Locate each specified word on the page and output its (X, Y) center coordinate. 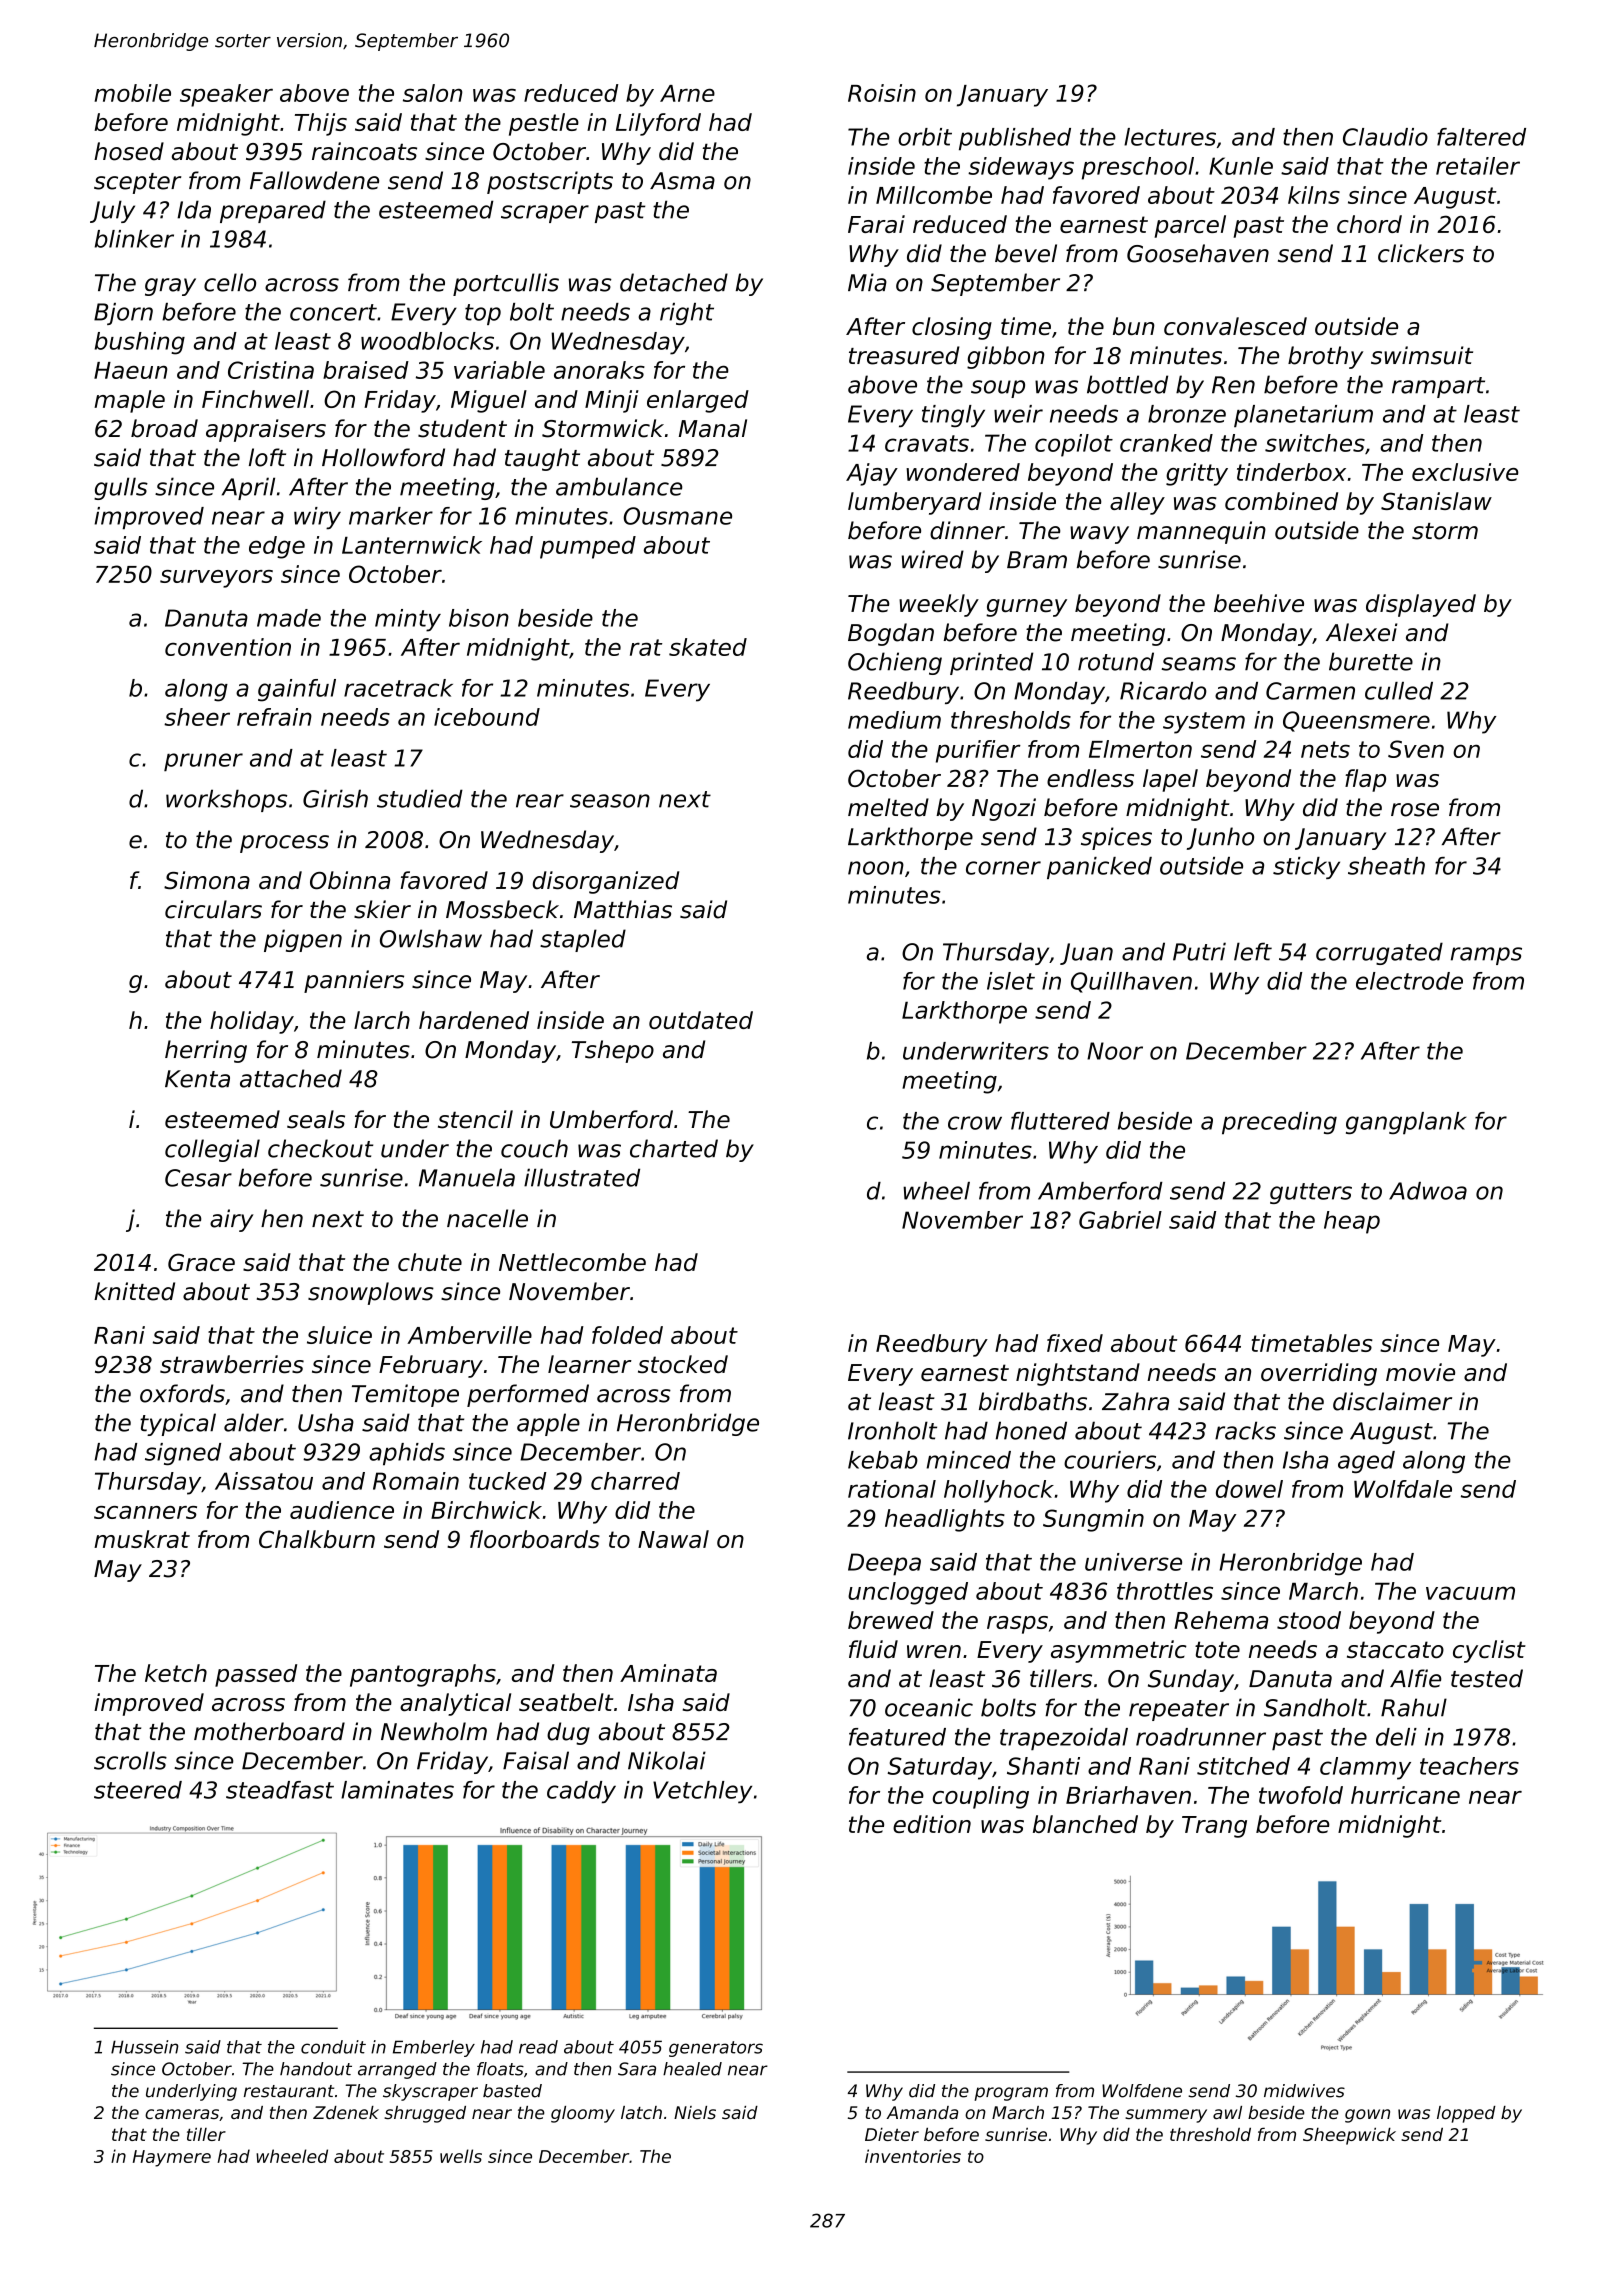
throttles (1165, 1591)
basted (512, 2091)
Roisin (882, 93)
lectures (1170, 137)
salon (433, 93)
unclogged (908, 1593)
